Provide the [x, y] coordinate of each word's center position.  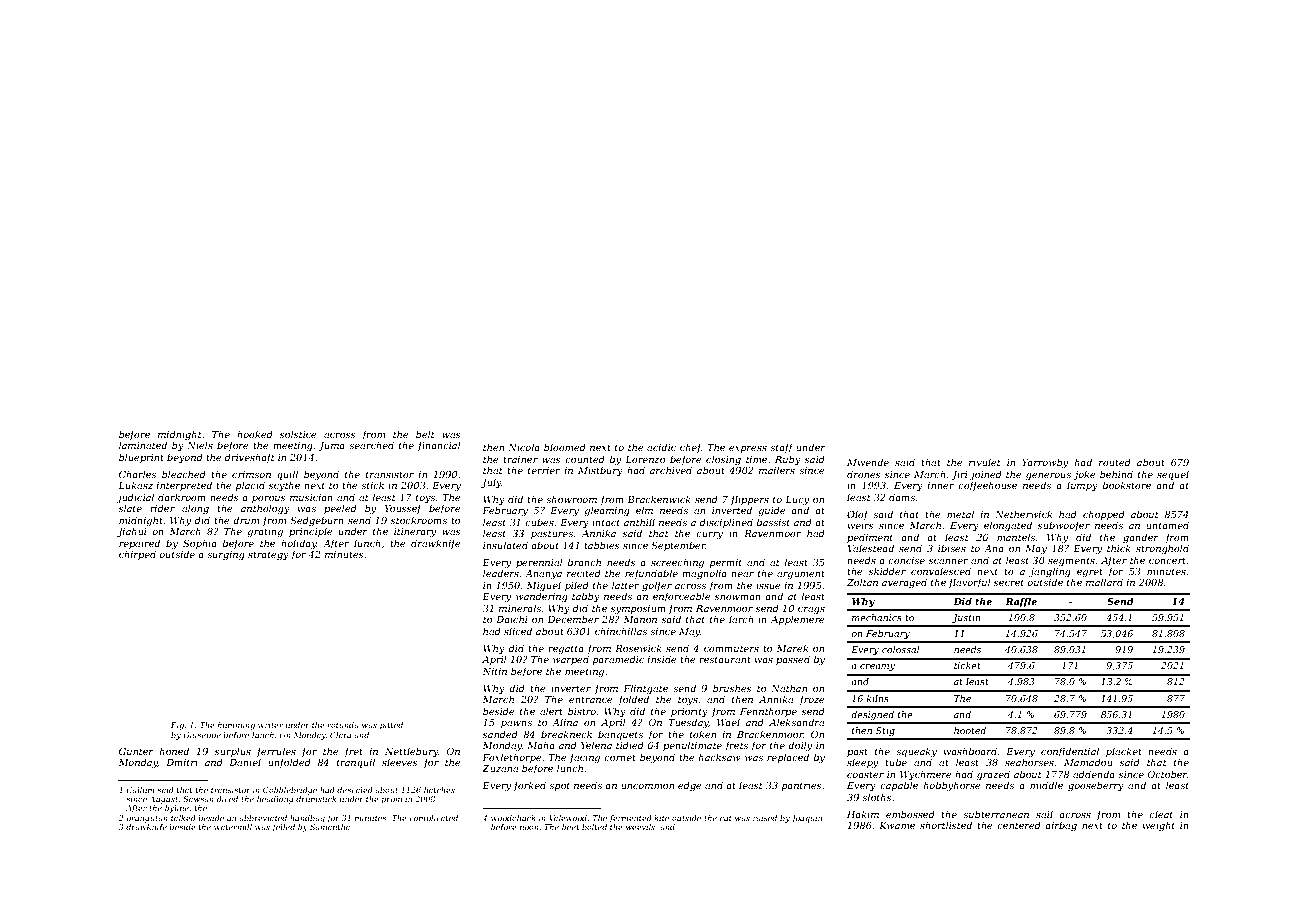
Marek [792, 648]
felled [283, 828]
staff [782, 448]
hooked [255, 434]
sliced [518, 631]
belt [425, 434]
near [742, 574]
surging [226, 555]
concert [1167, 560]
